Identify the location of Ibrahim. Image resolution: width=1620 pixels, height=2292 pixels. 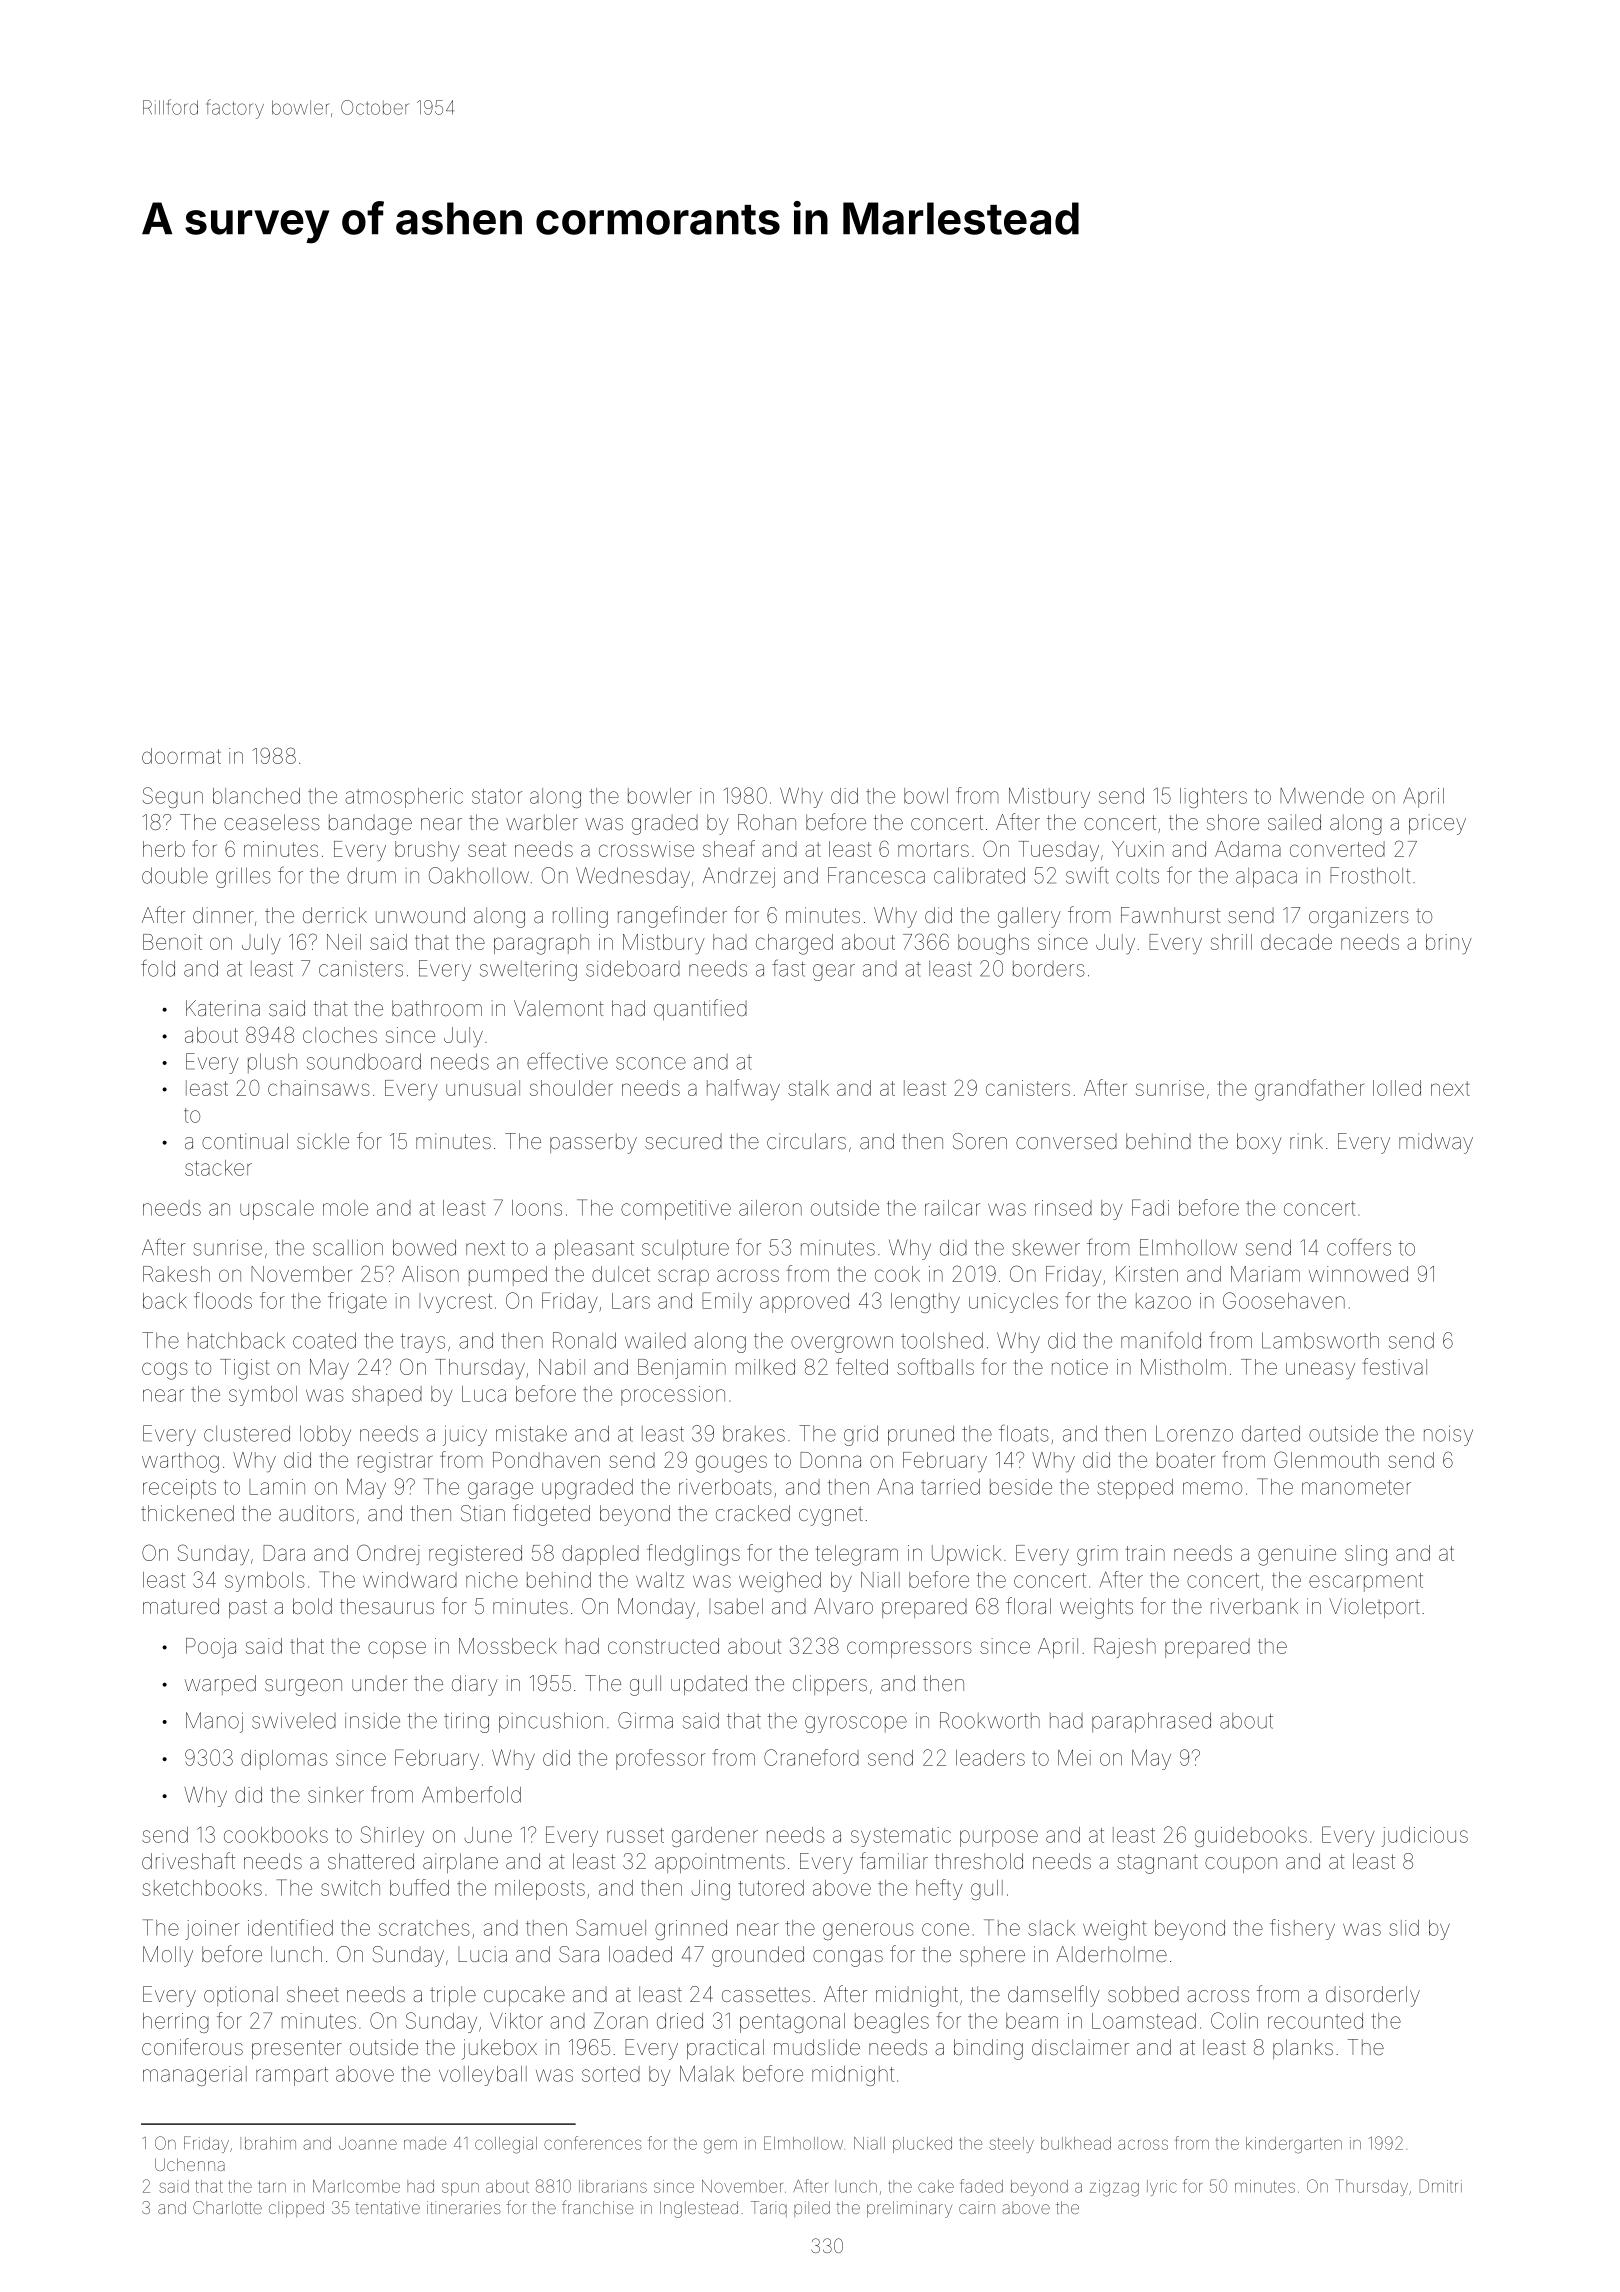
(268, 2143).
